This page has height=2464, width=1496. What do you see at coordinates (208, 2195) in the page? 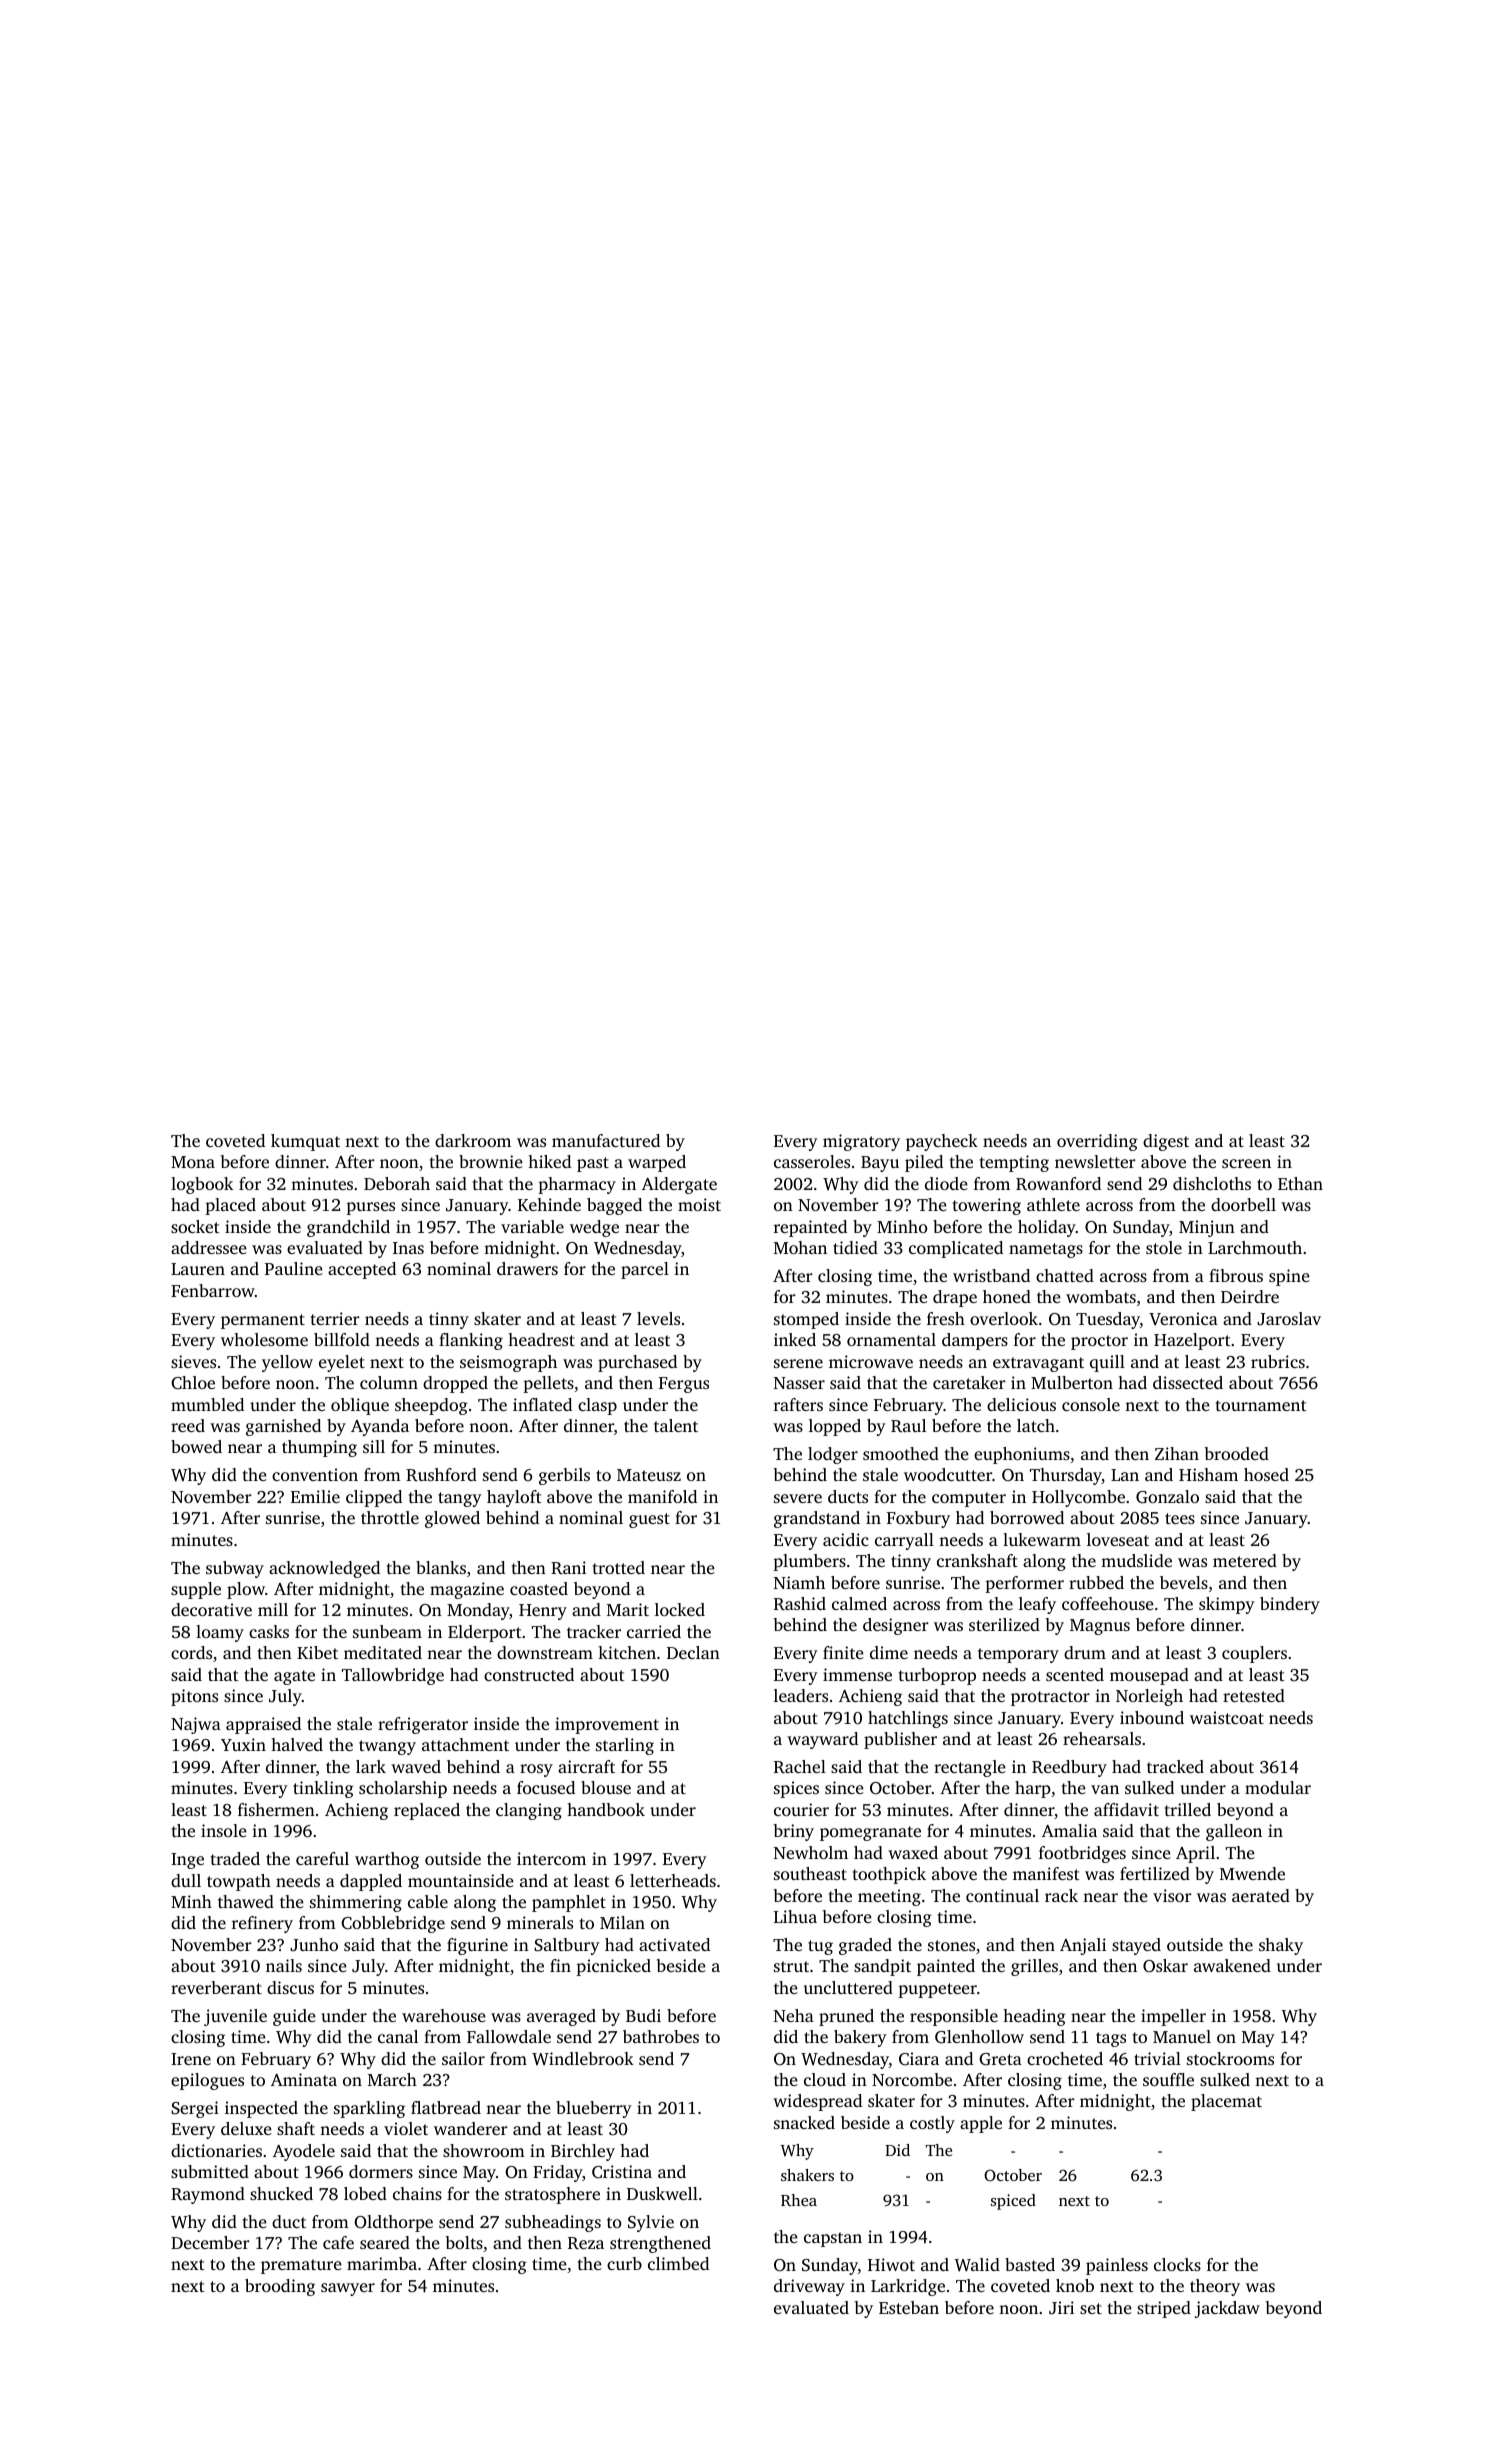
I see `Raymond` at bounding box center [208, 2195].
